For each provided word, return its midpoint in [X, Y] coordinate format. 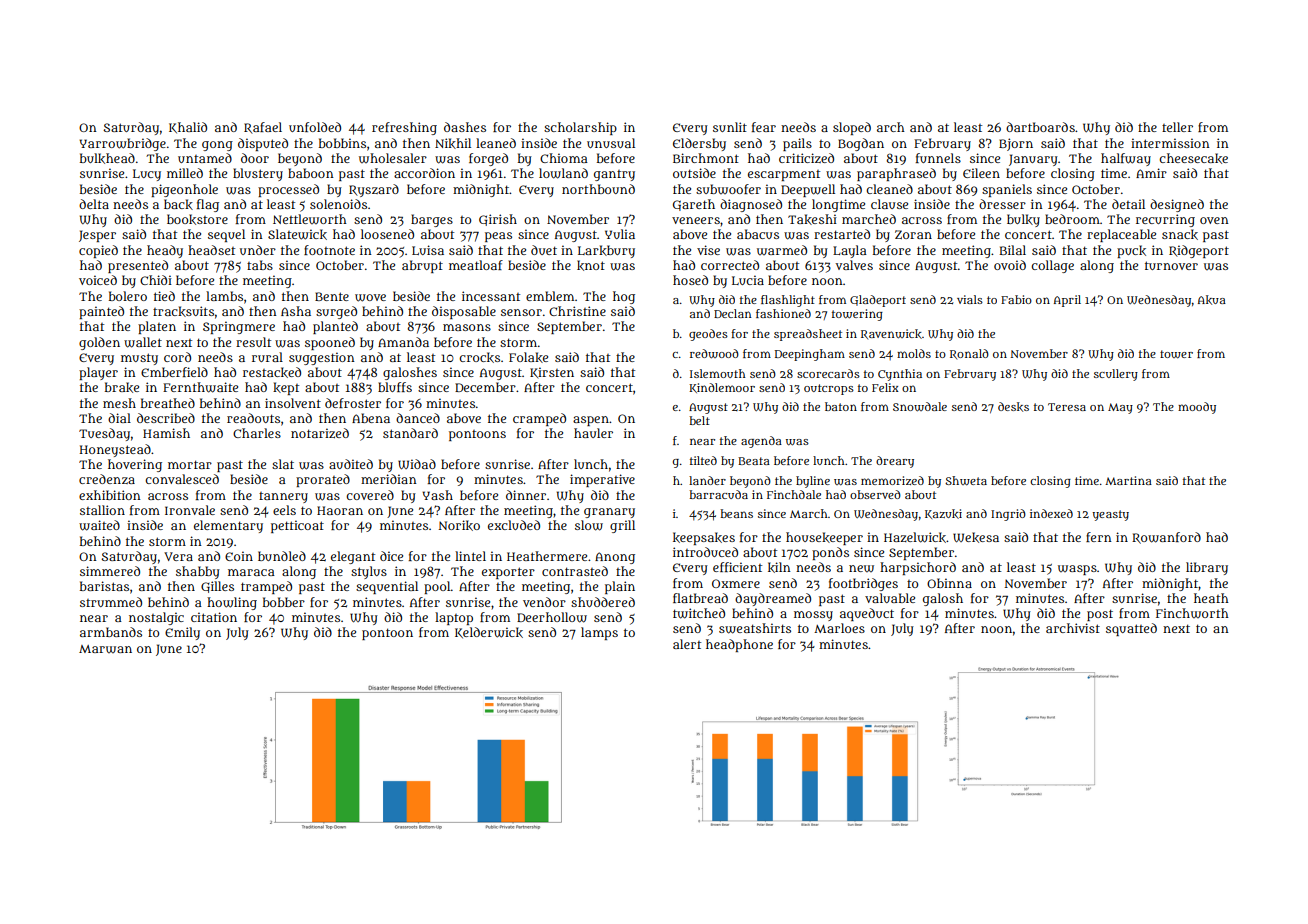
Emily [182, 633]
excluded [514, 525]
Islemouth [718, 373]
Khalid [188, 128]
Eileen [981, 173]
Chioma [564, 158]
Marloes [839, 628]
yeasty [1110, 515]
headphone [739, 645]
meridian [389, 479]
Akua [1212, 300]
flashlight [788, 301]
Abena [371, 418]
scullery [1116, 375]
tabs [260, 265]
